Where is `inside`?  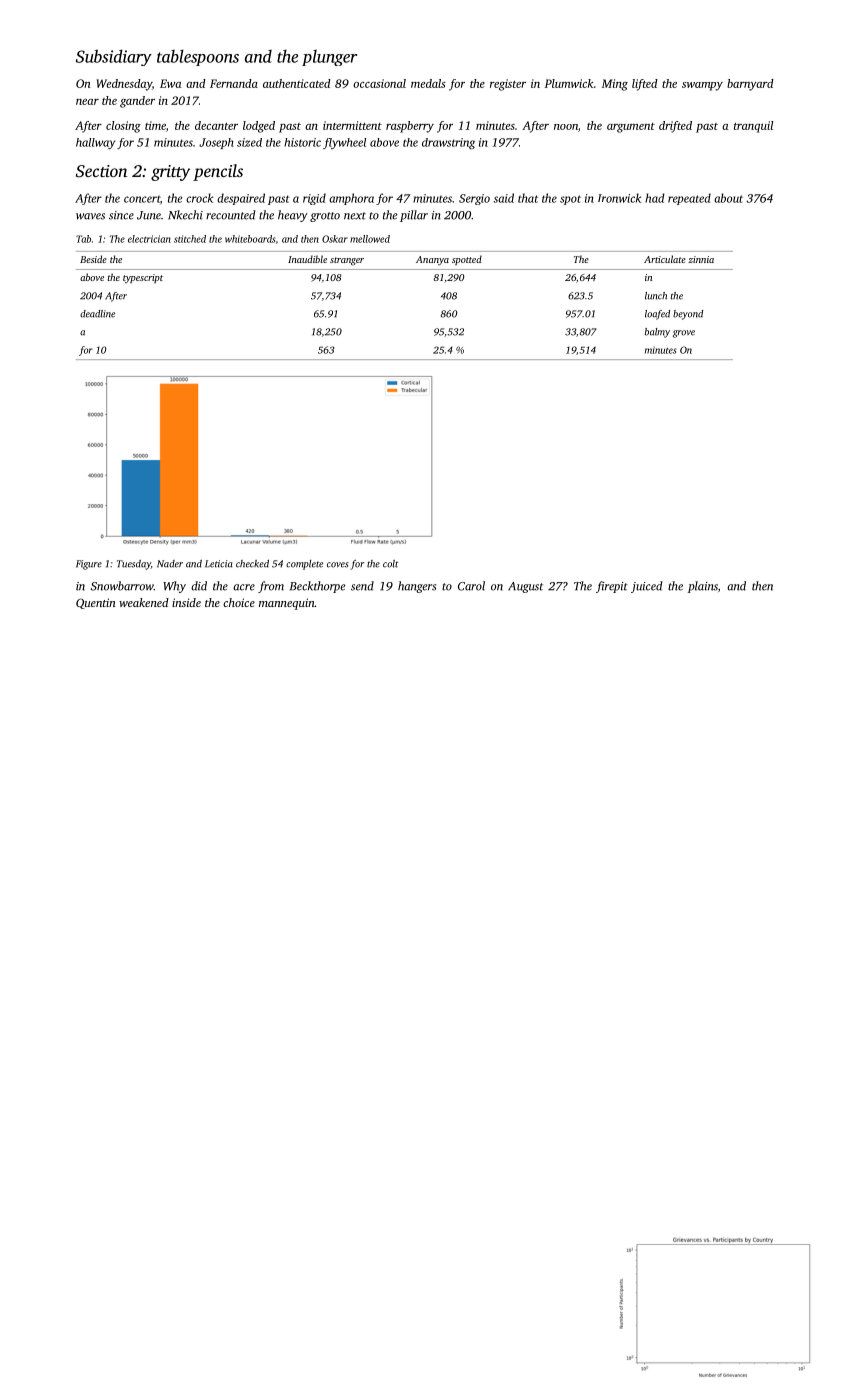 inside is located at coordinates (186, 602).
